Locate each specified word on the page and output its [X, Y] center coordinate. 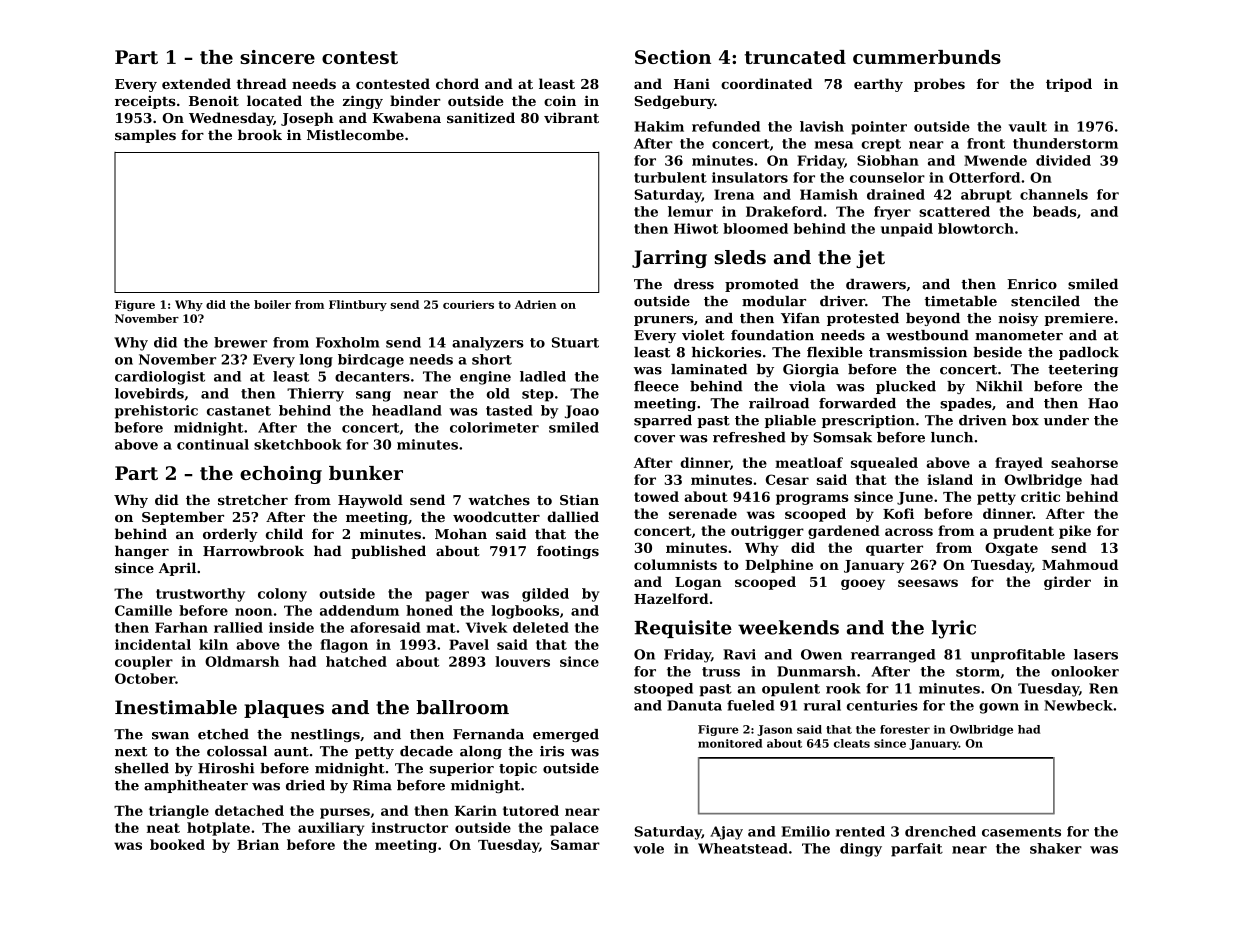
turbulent [670, 177]
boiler [272, 304]
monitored [730, 743]
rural [822, 705]
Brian [258, 844]
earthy [878, 85]
